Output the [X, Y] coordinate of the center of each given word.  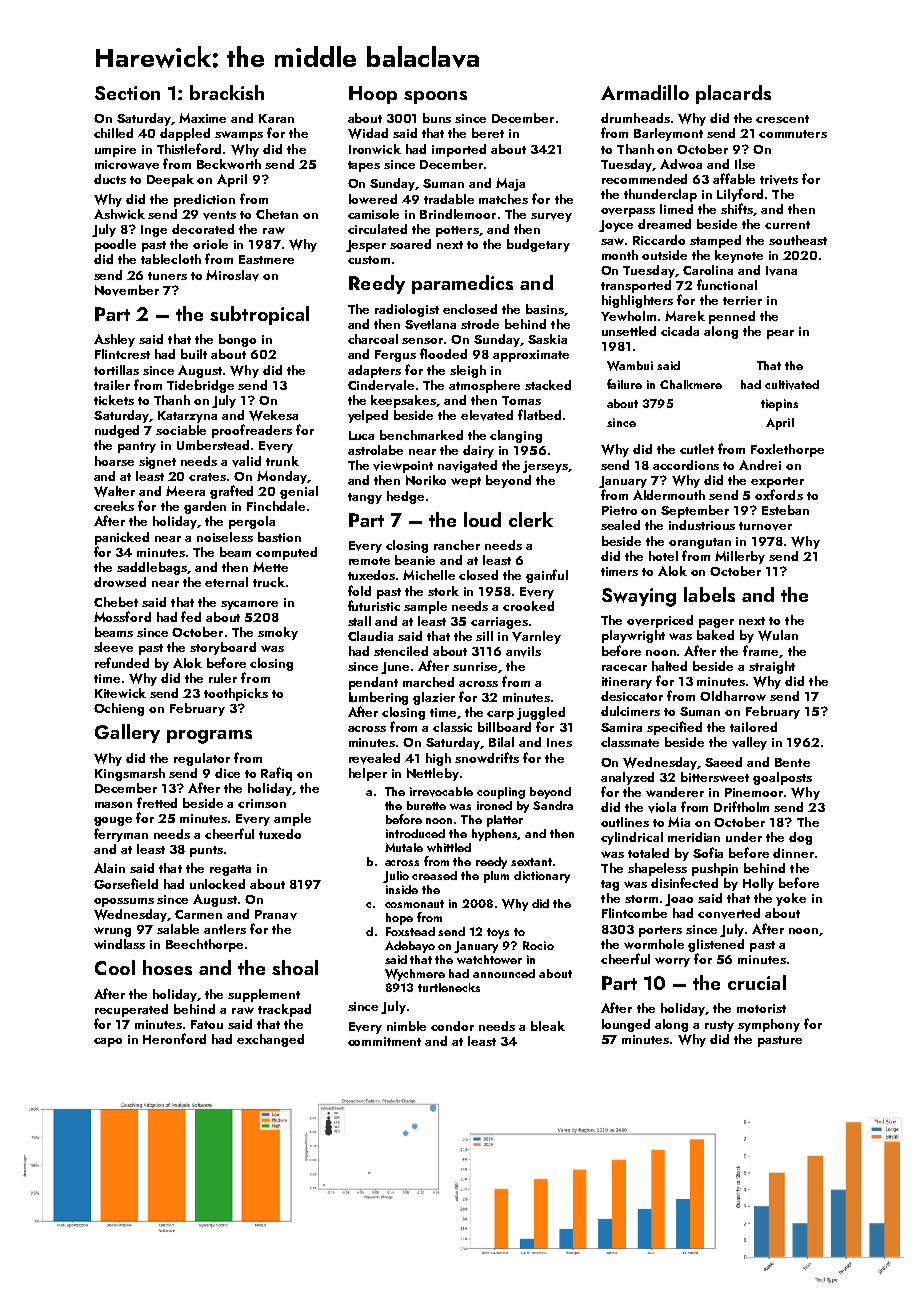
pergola [252, 522]
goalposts [782, 778]
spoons [435, 97]
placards [733, 94]
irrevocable [441, 792]
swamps [239, 136]
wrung [112, 932]
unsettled [629, 331]
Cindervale [381, 385]
